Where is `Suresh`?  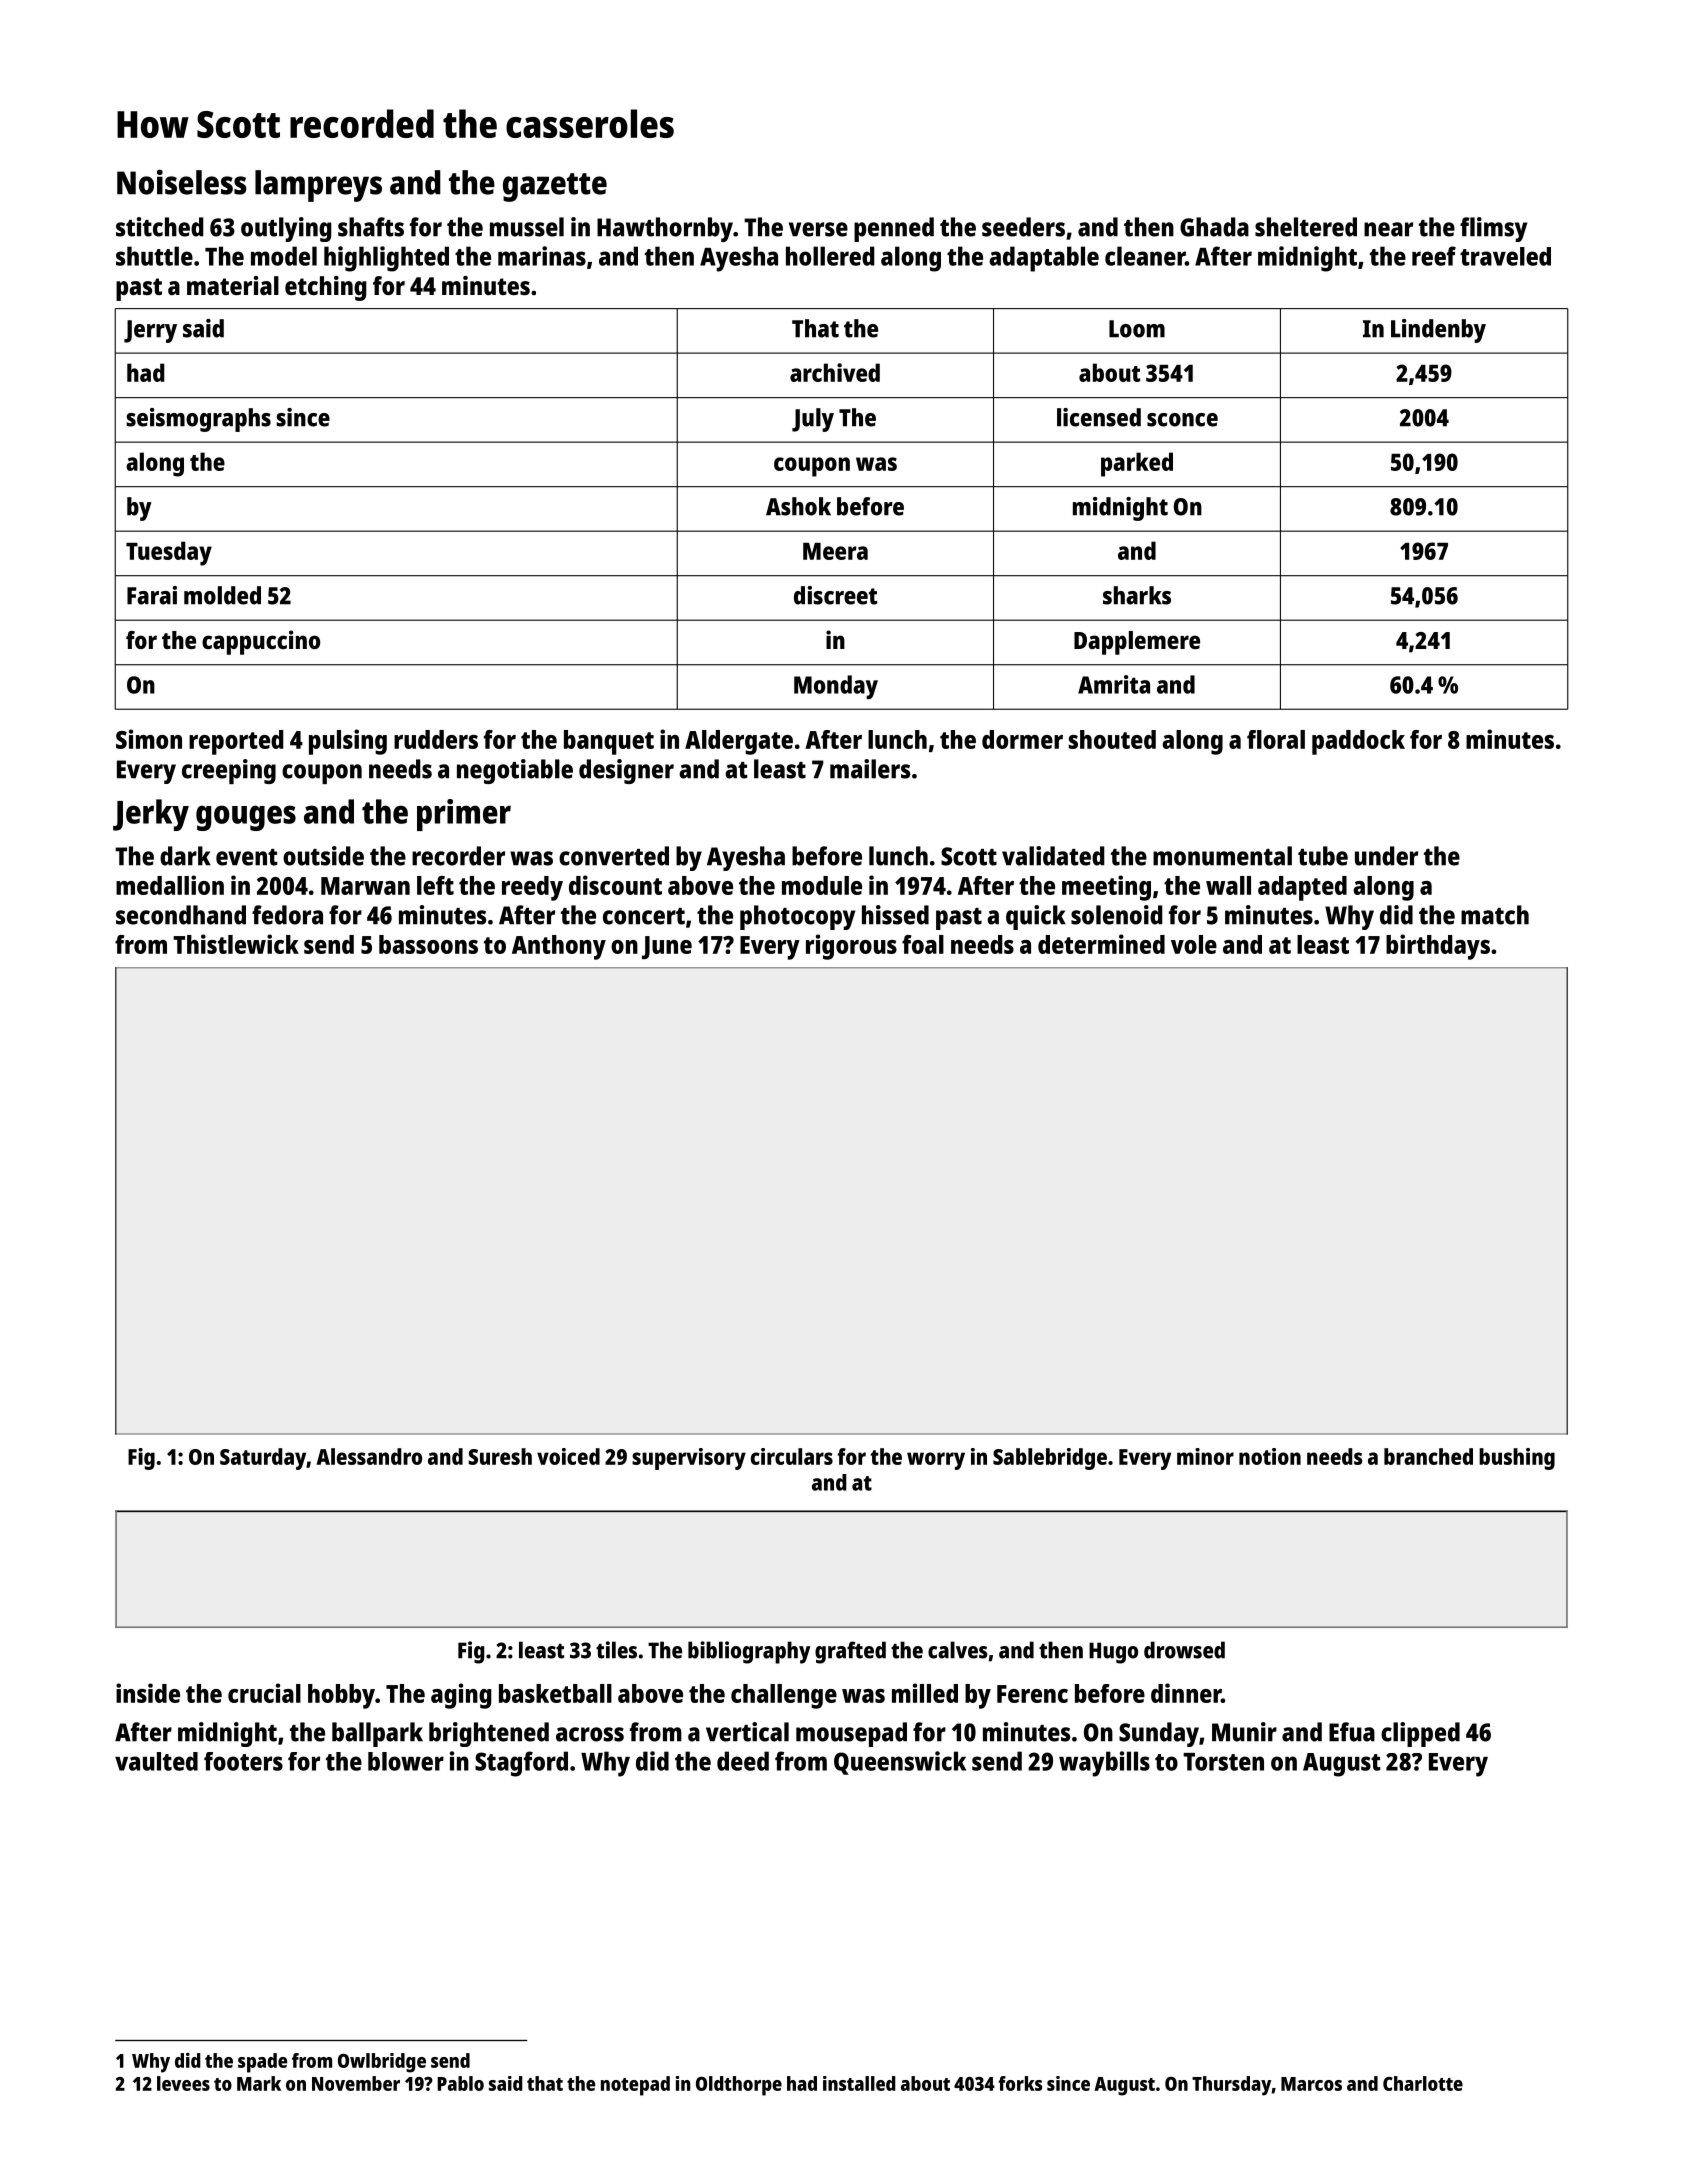 Suresh is located at coordinates (500, 1456).
